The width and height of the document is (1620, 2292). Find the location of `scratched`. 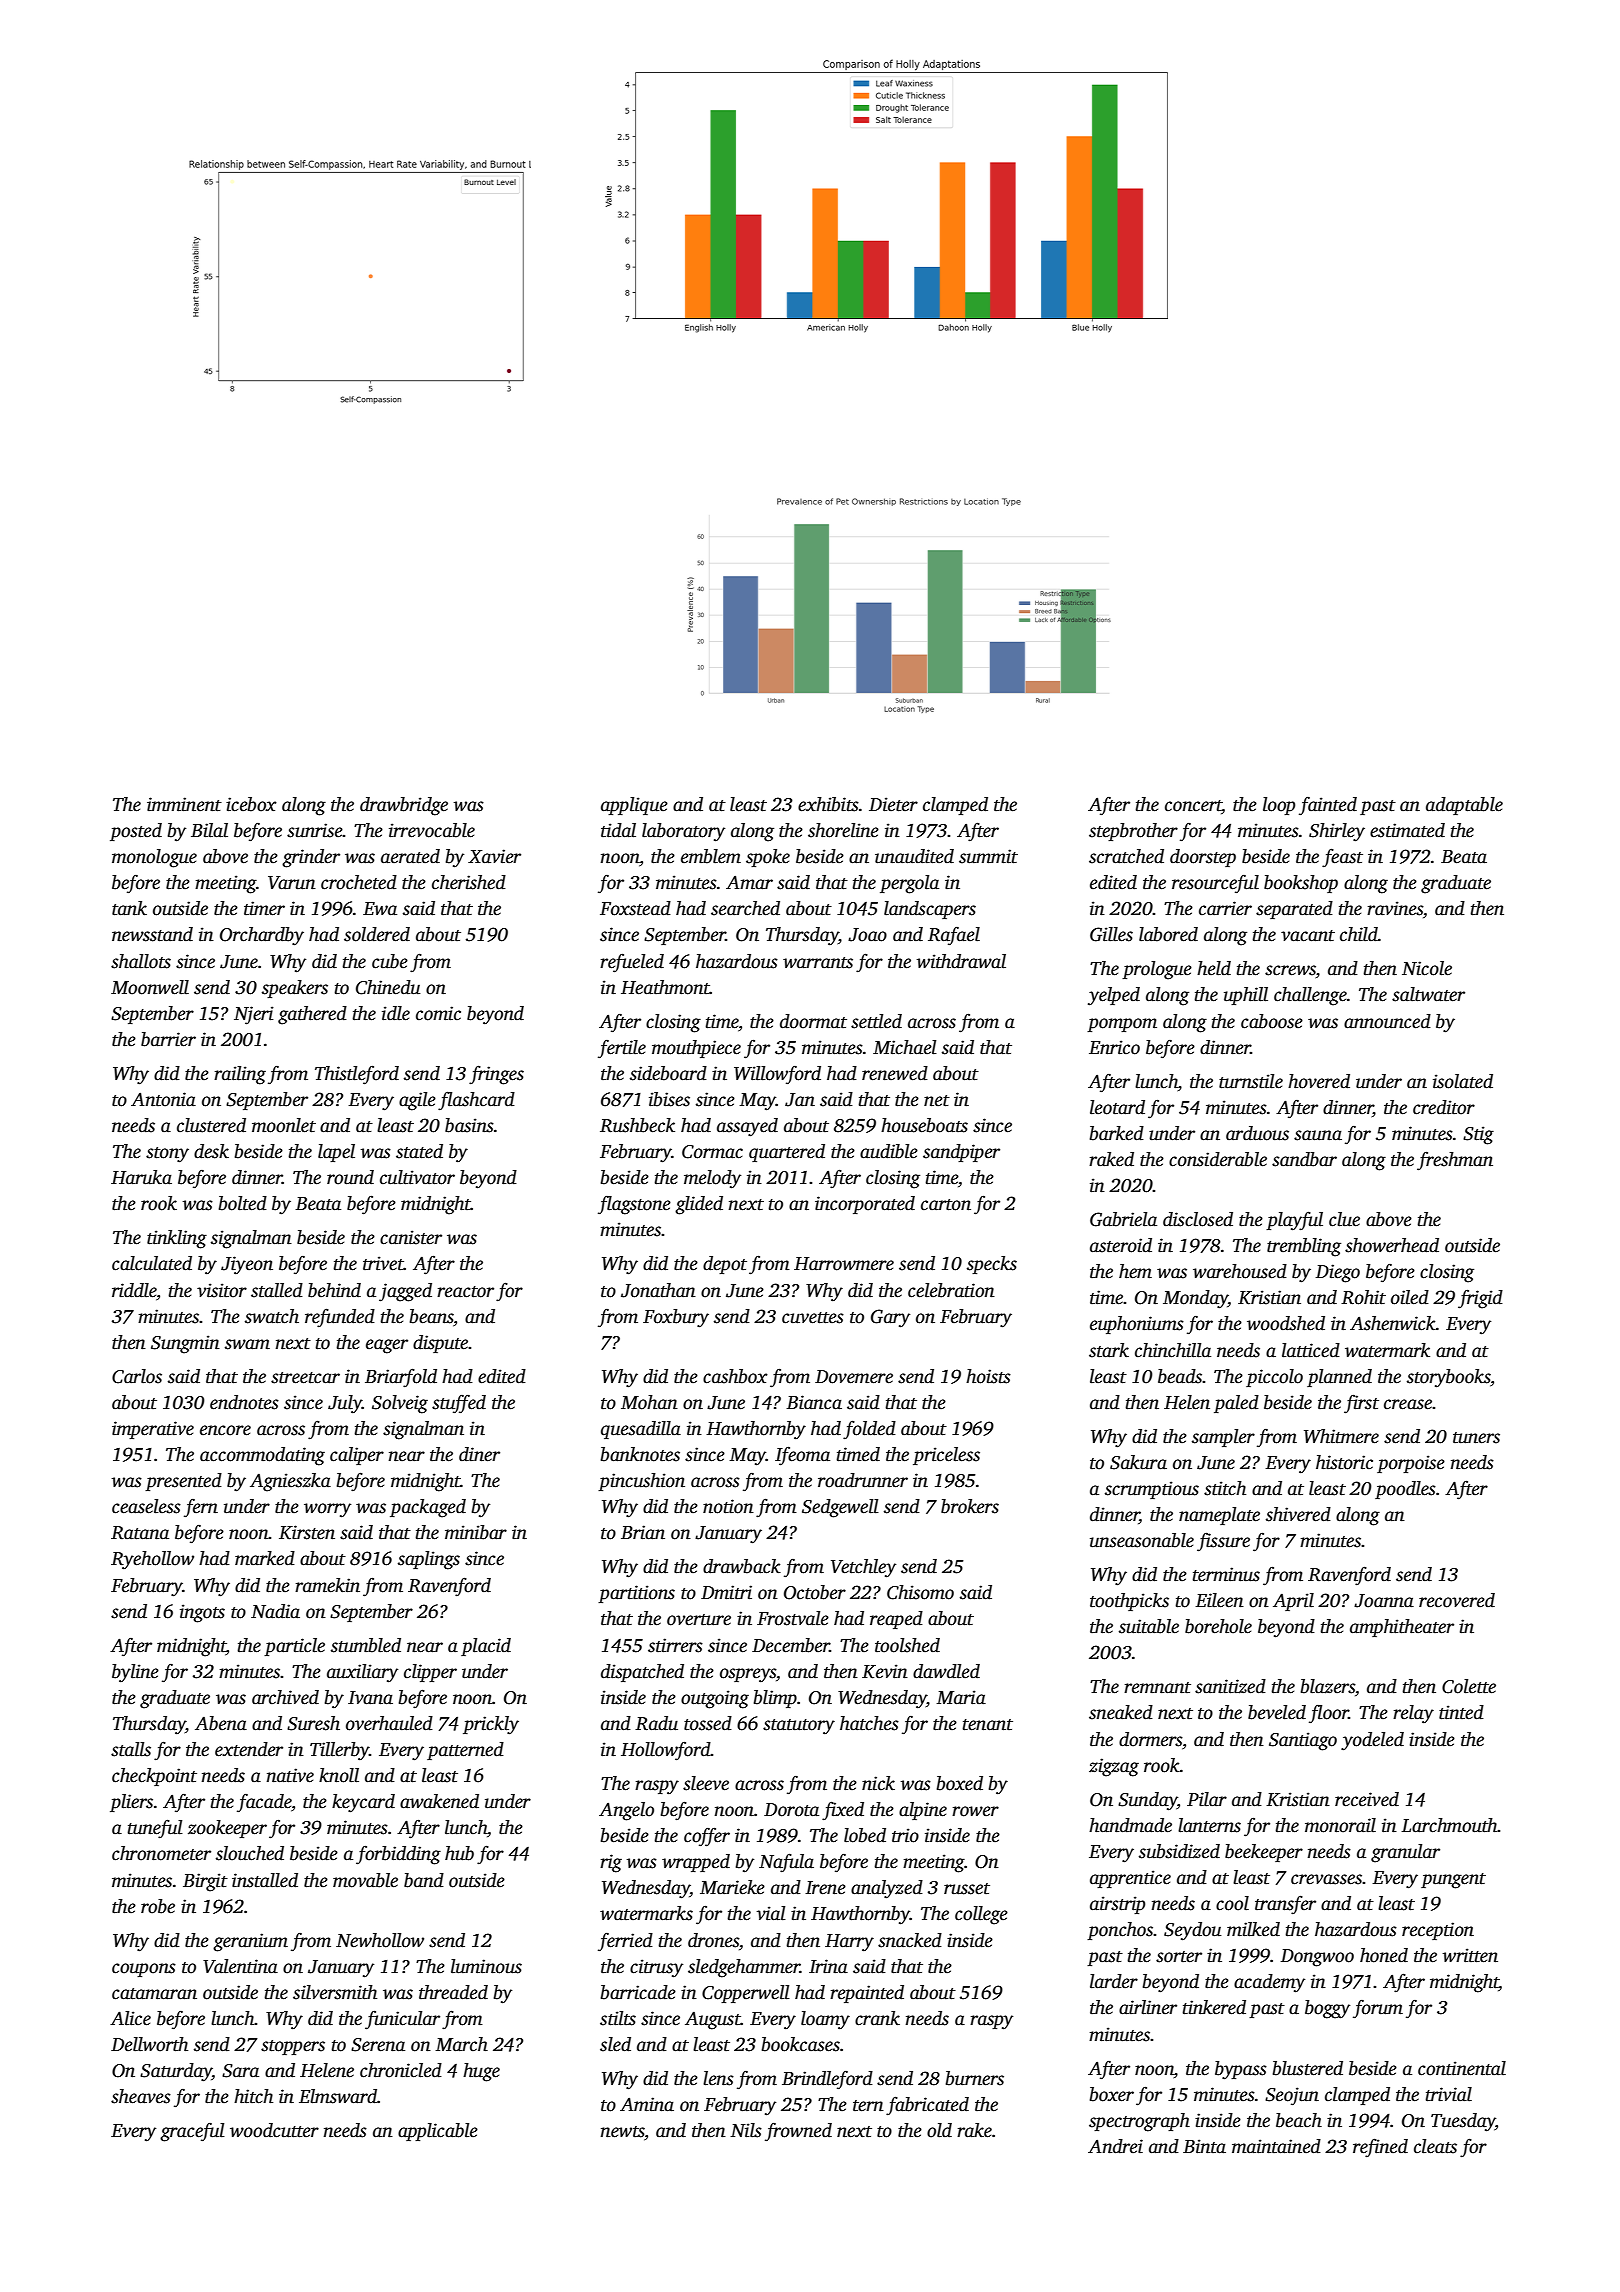

scratched is located at coordinates (1126, 856).
